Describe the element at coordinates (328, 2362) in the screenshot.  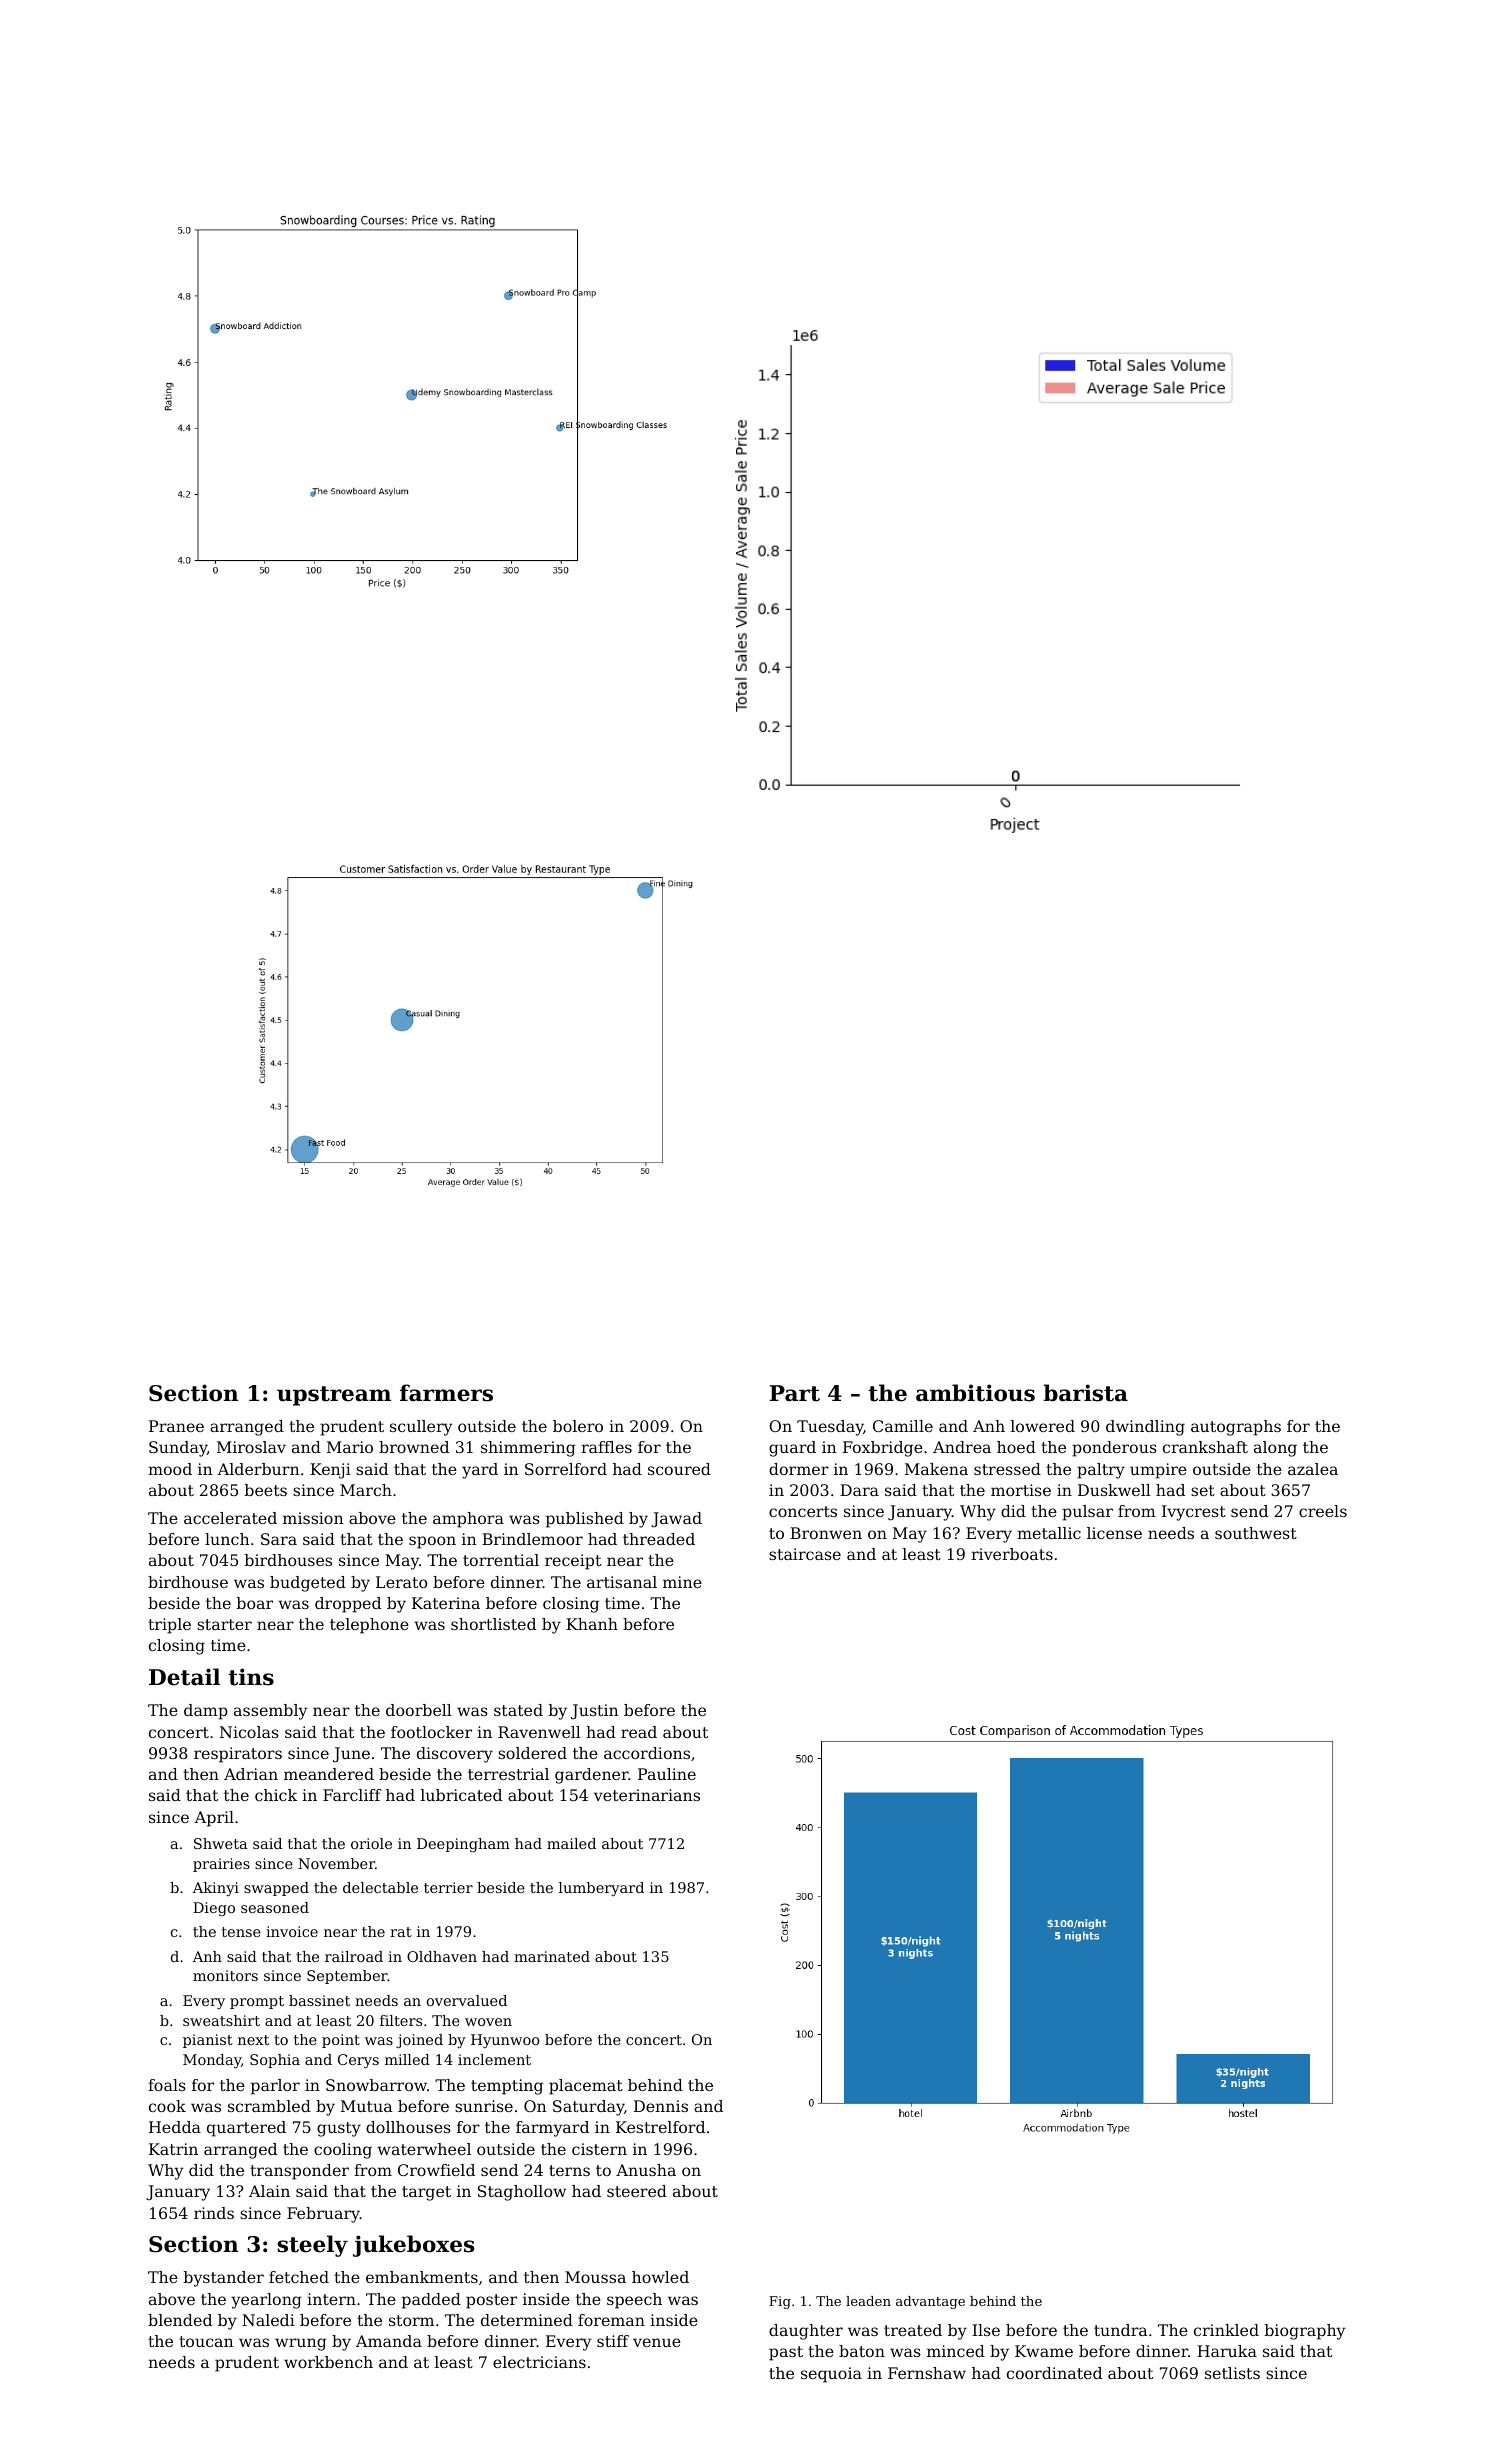
I see `workbench` at that location.
